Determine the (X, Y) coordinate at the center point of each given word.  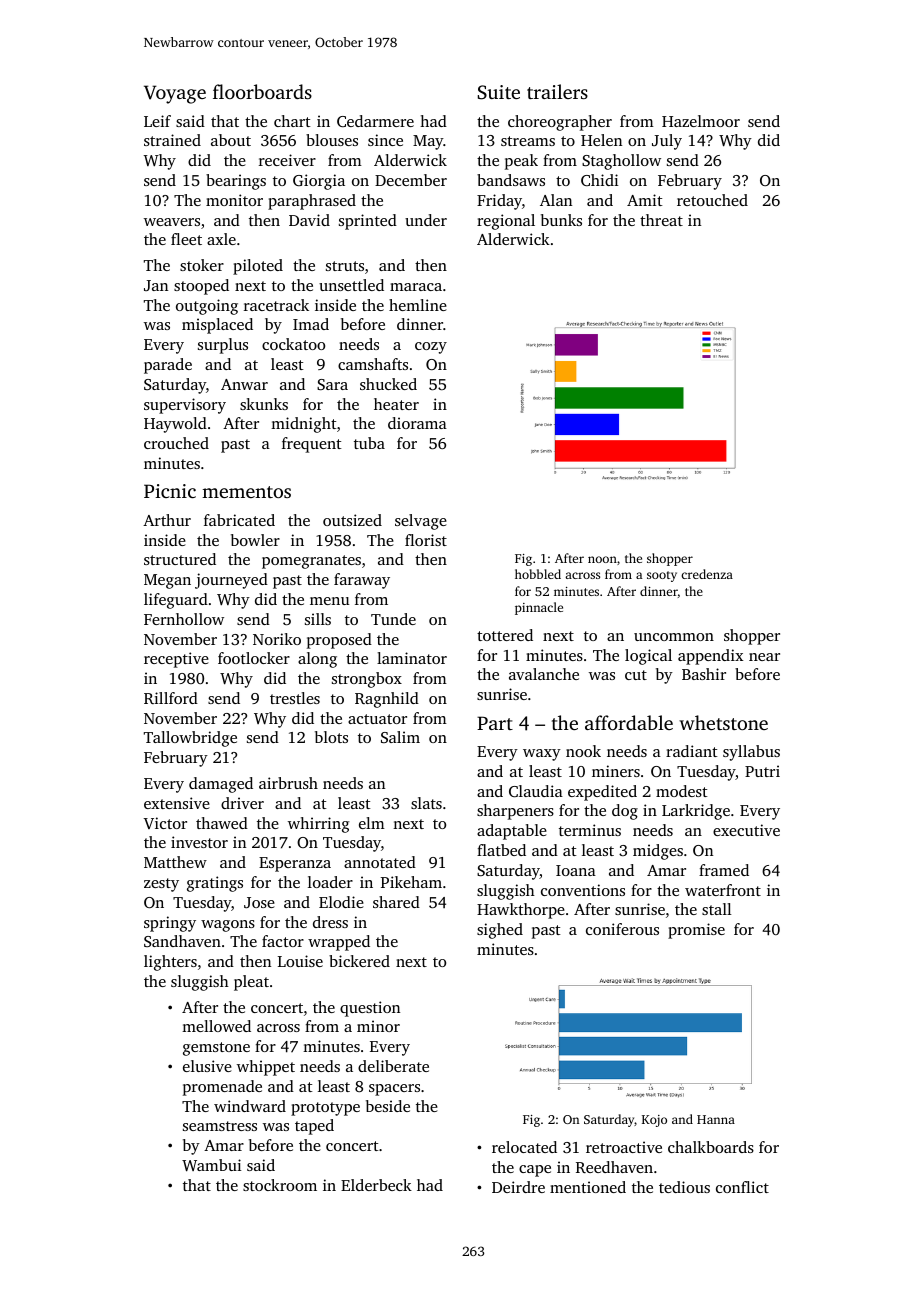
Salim (400, 737)
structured (180, 559)
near (764, 657)
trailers (557, 91)
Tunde (393, 619)
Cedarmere (375, 121)
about (231, 140)
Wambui (211, 1165)
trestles (295, 698)
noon (602, 559)
